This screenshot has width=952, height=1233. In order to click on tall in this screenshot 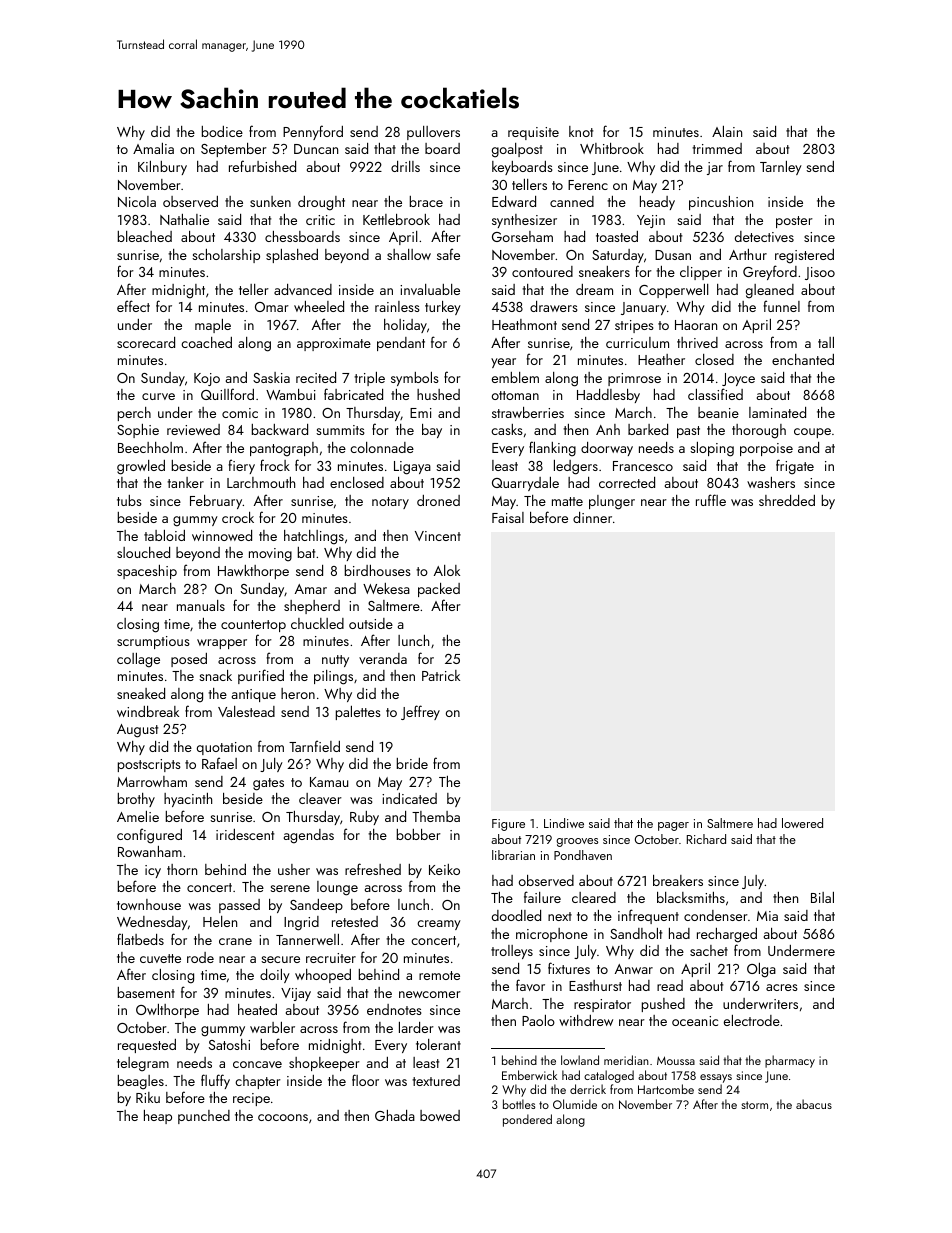, I will do `click(826, 342)`.
